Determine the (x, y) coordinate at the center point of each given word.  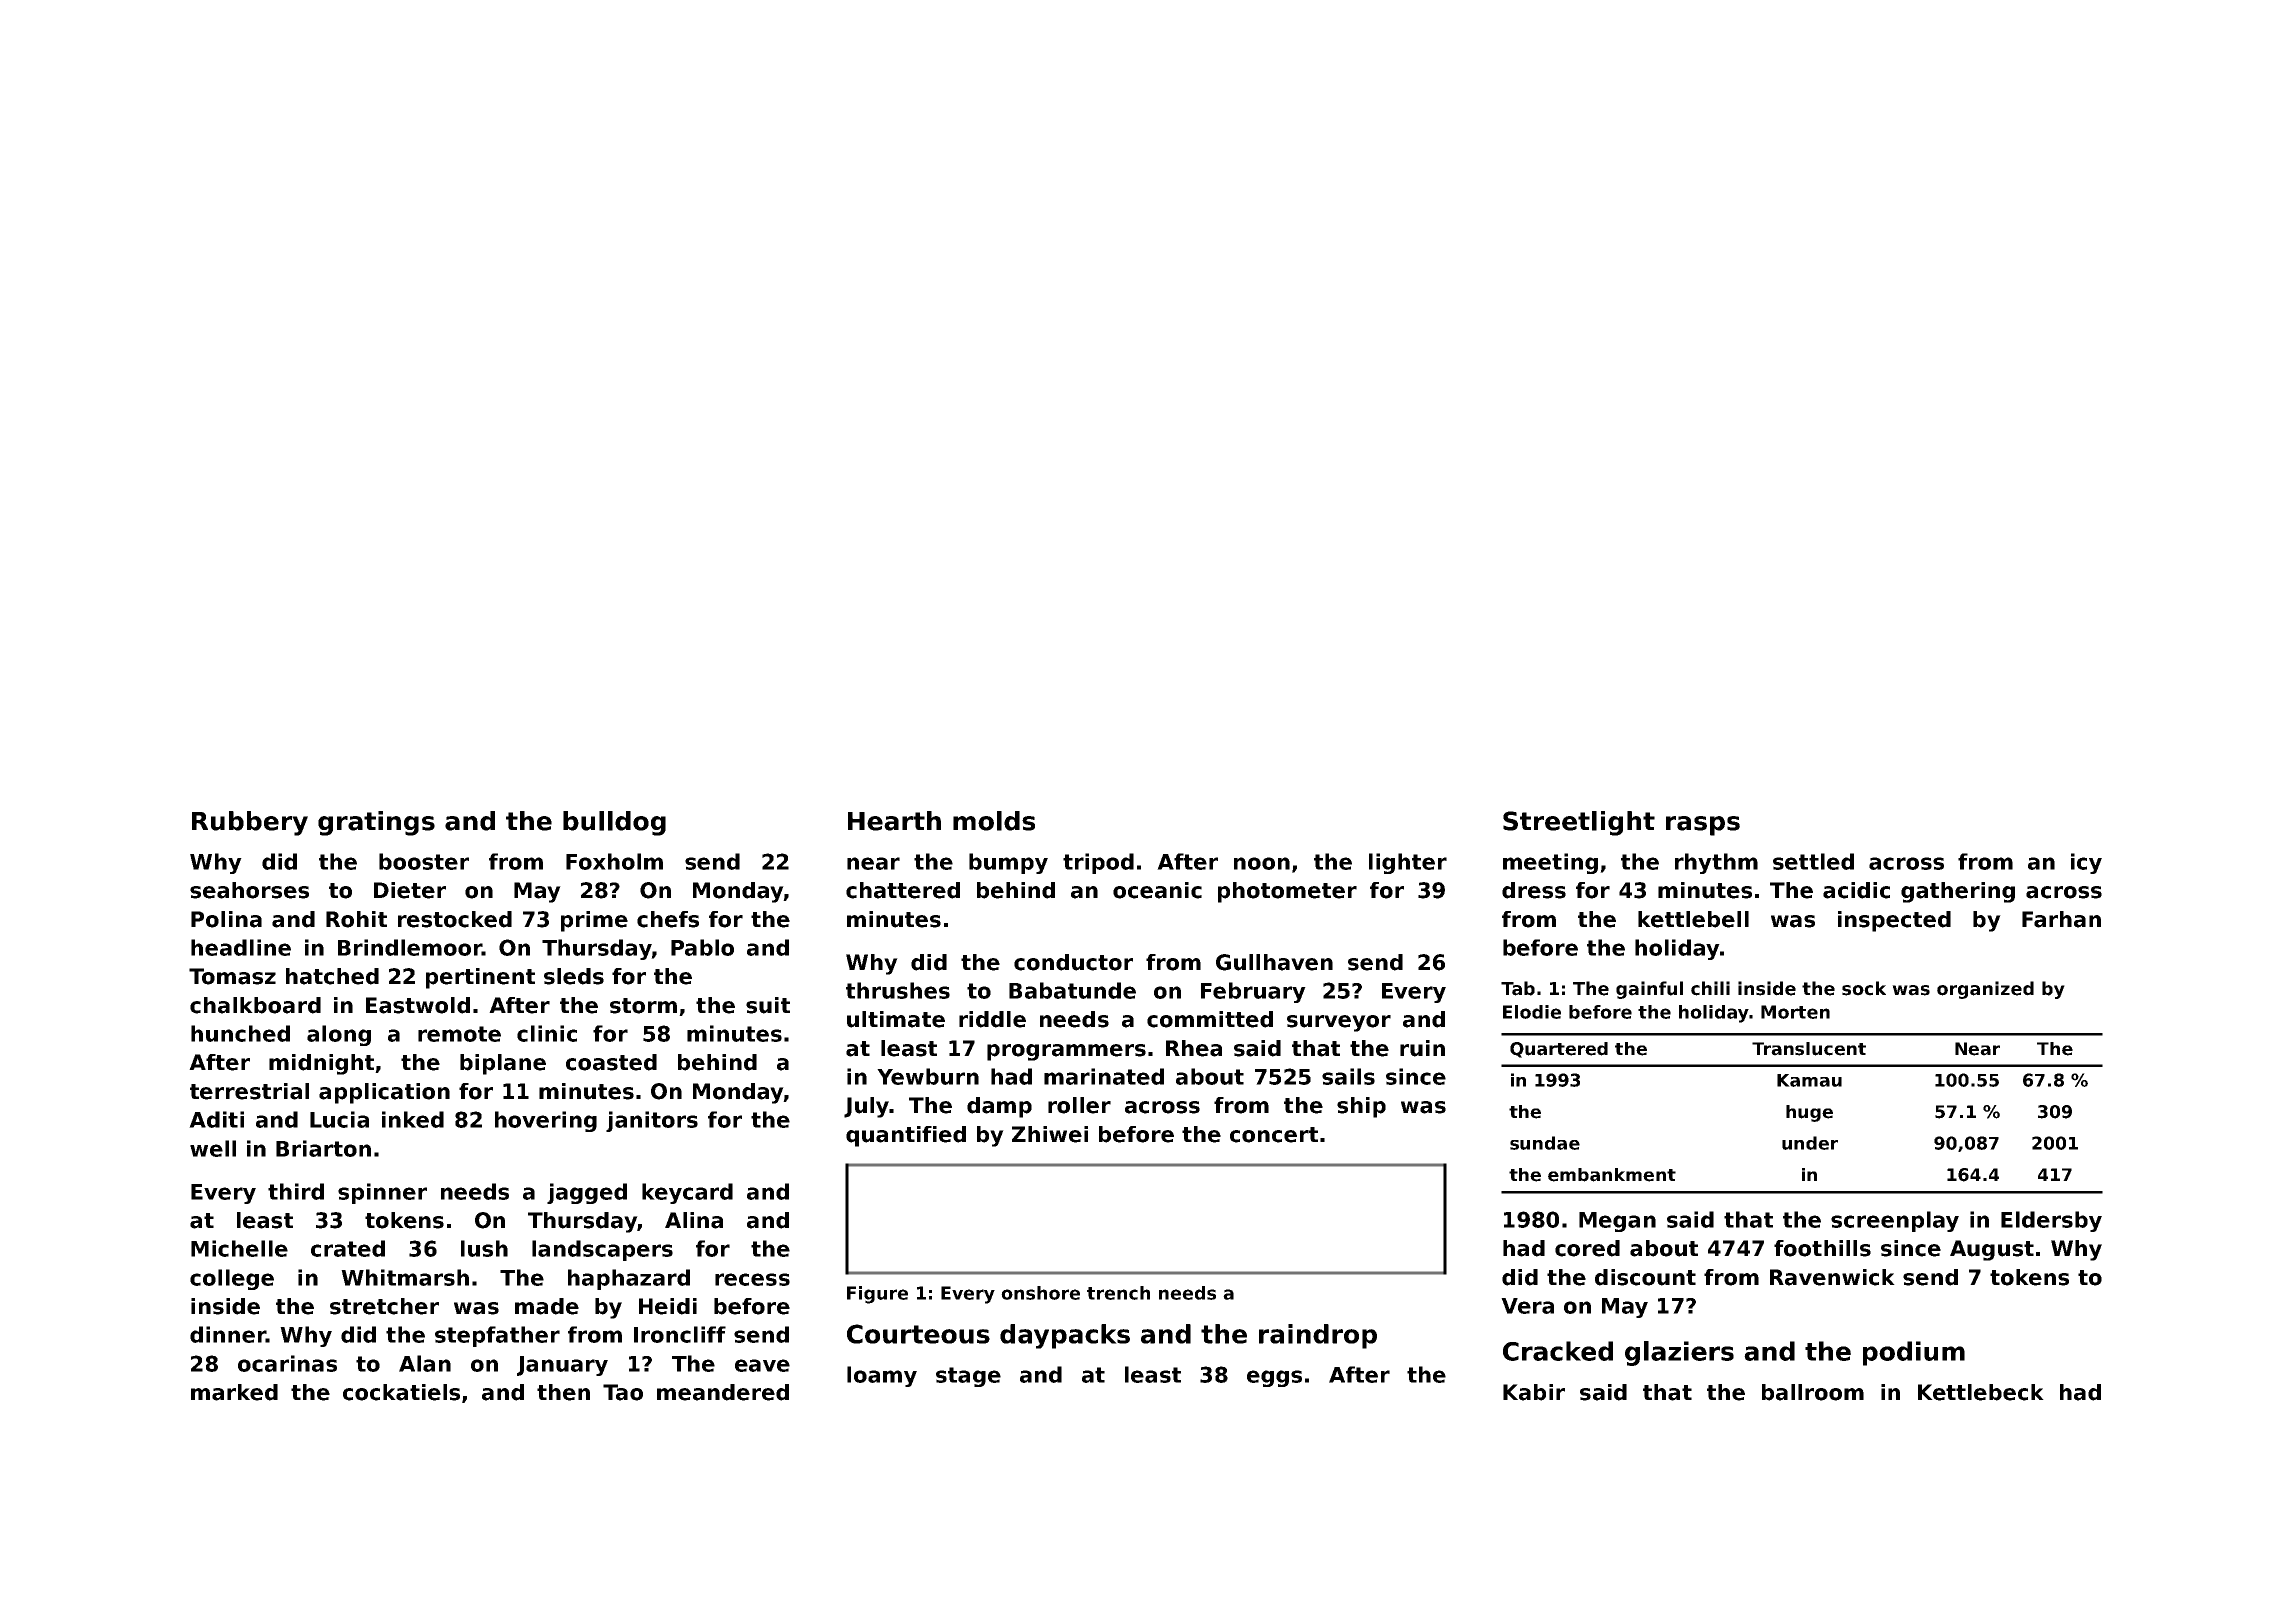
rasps (1703, 826)
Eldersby (2051, 1221)
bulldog (614, 823)
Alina (694, 1220)
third (296, 1191)
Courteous (918, 1334)
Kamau (1809, 1080)
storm (643, 1006)
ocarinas (287, 1363)
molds (994, 821)
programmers (1066, 1052)
